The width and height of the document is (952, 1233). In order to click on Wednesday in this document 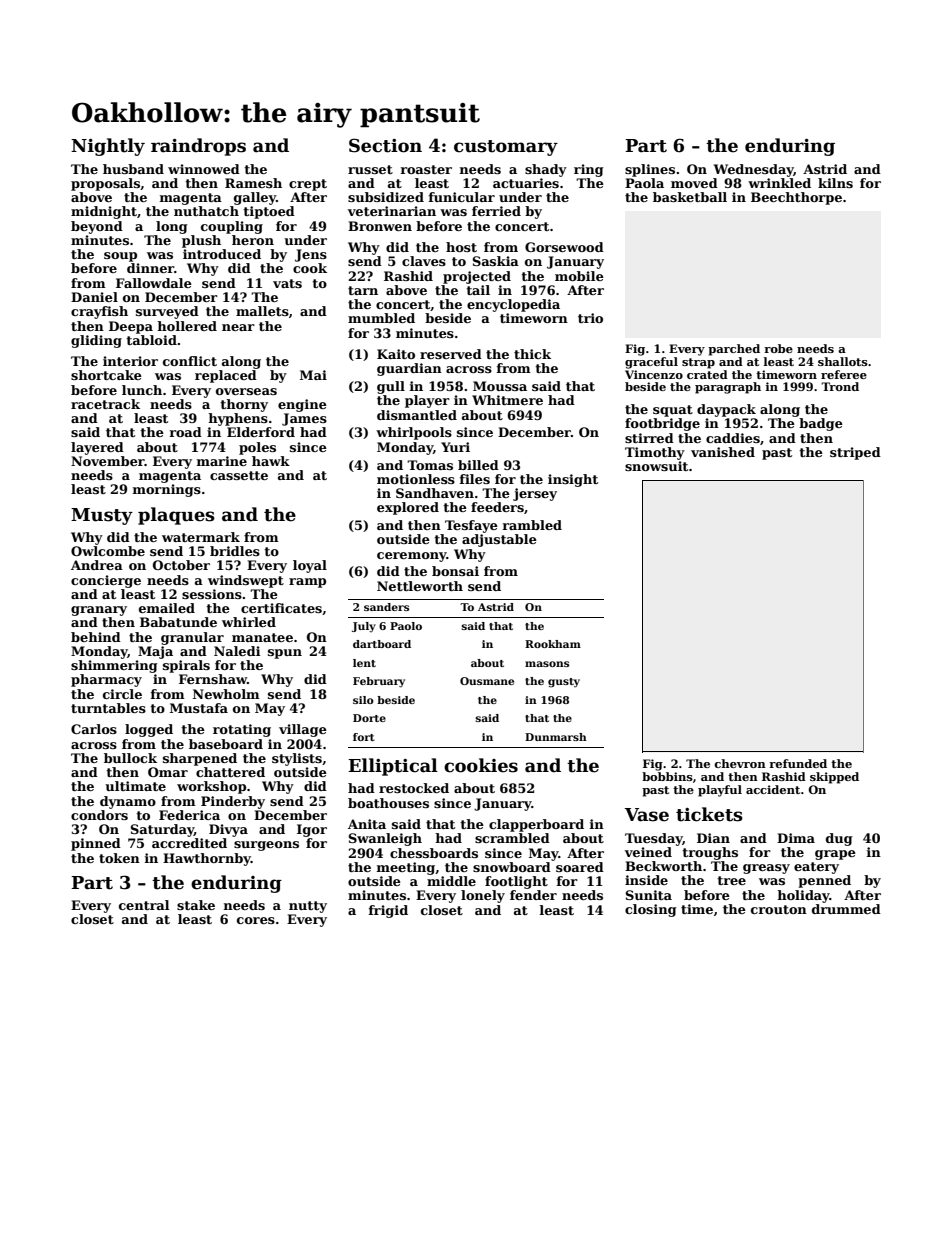, I will do `click(754, 170)`.
